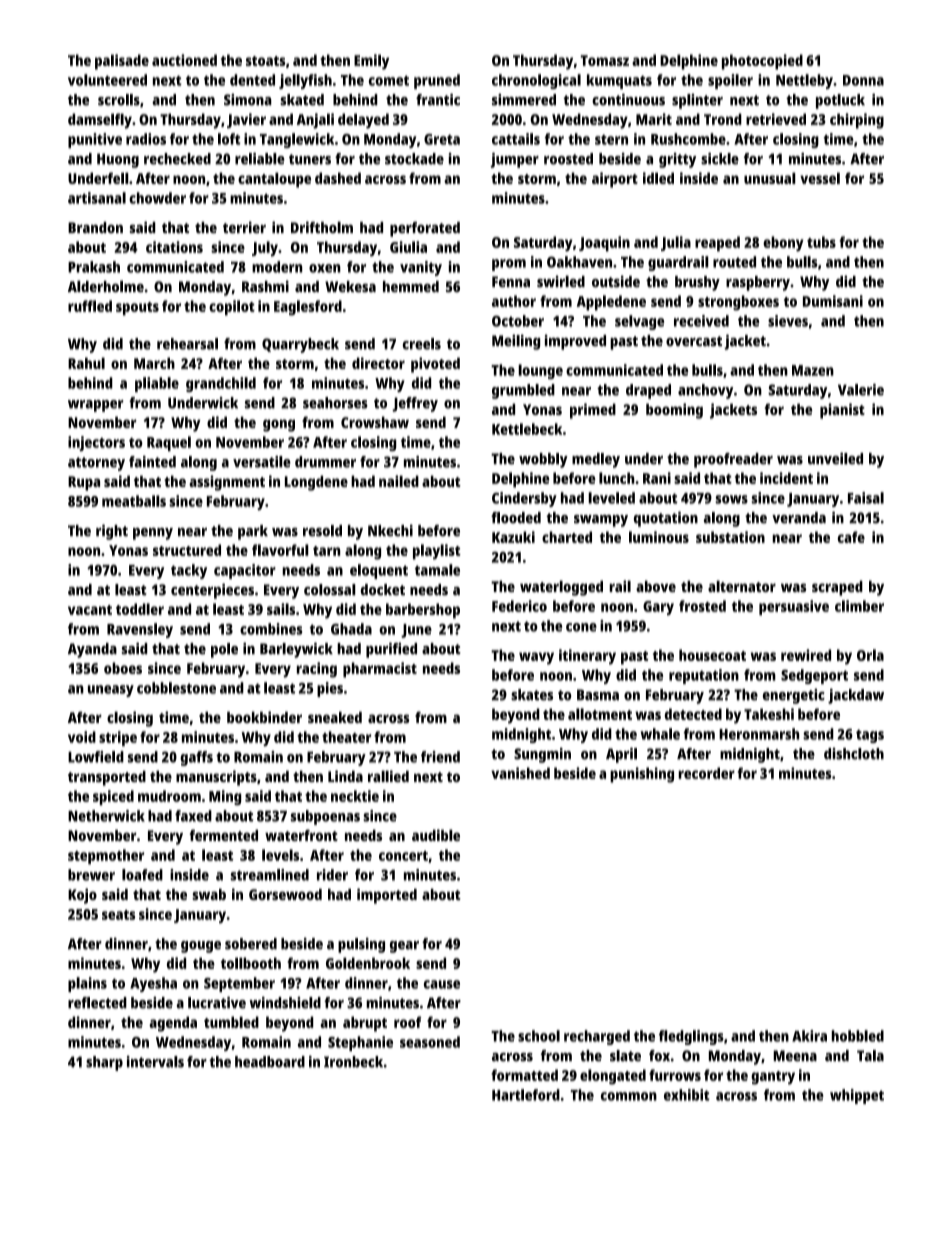  What do you see at coordinates (526, 1095) in the page?
I see `Hartleford` at bounding box center [526, 1095].
